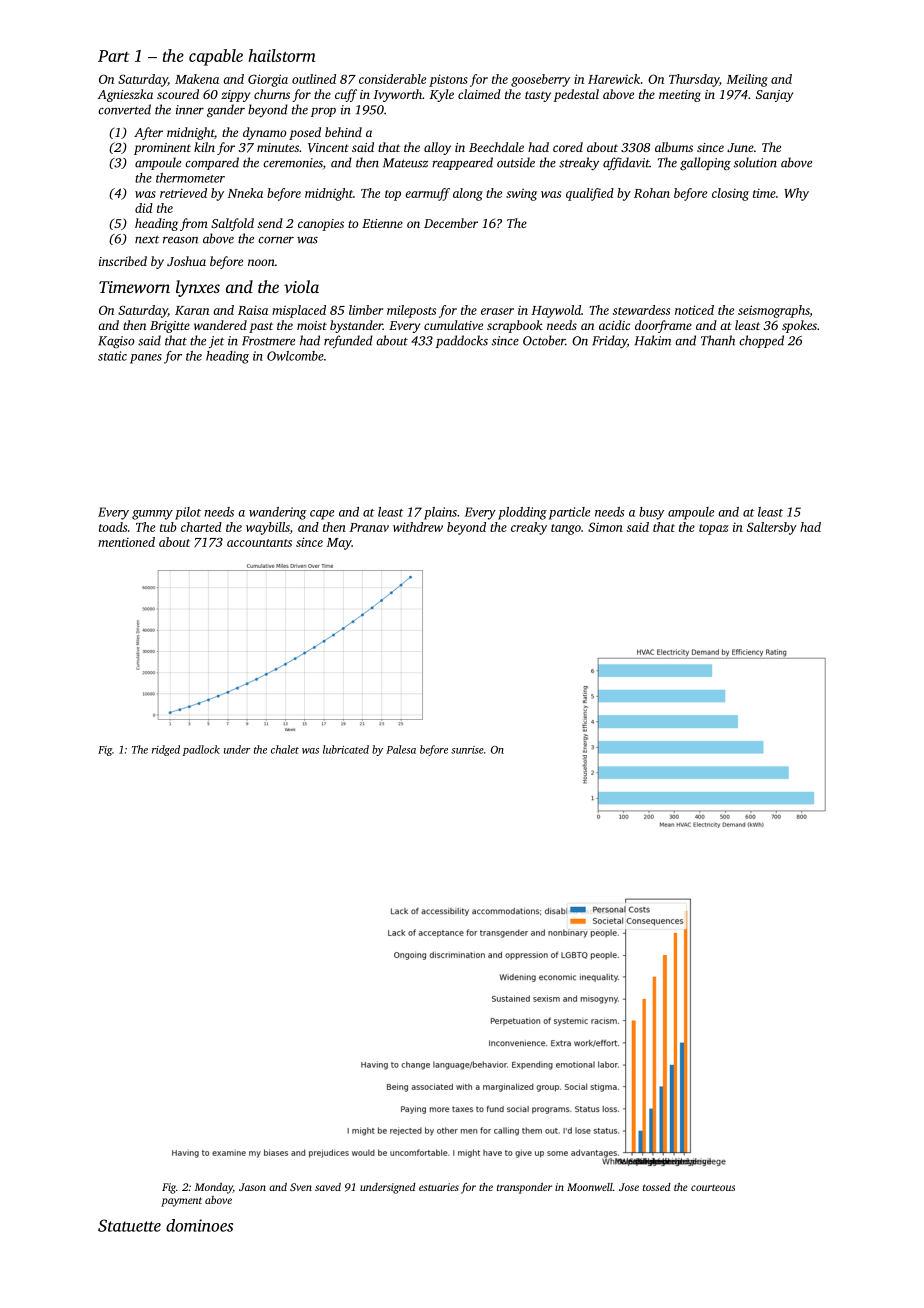 The width and height of the page is (924, 1308). What do you see at coordinates (346, 749) in the page?
I see `lubricated` at bounding box center [346, 749].
